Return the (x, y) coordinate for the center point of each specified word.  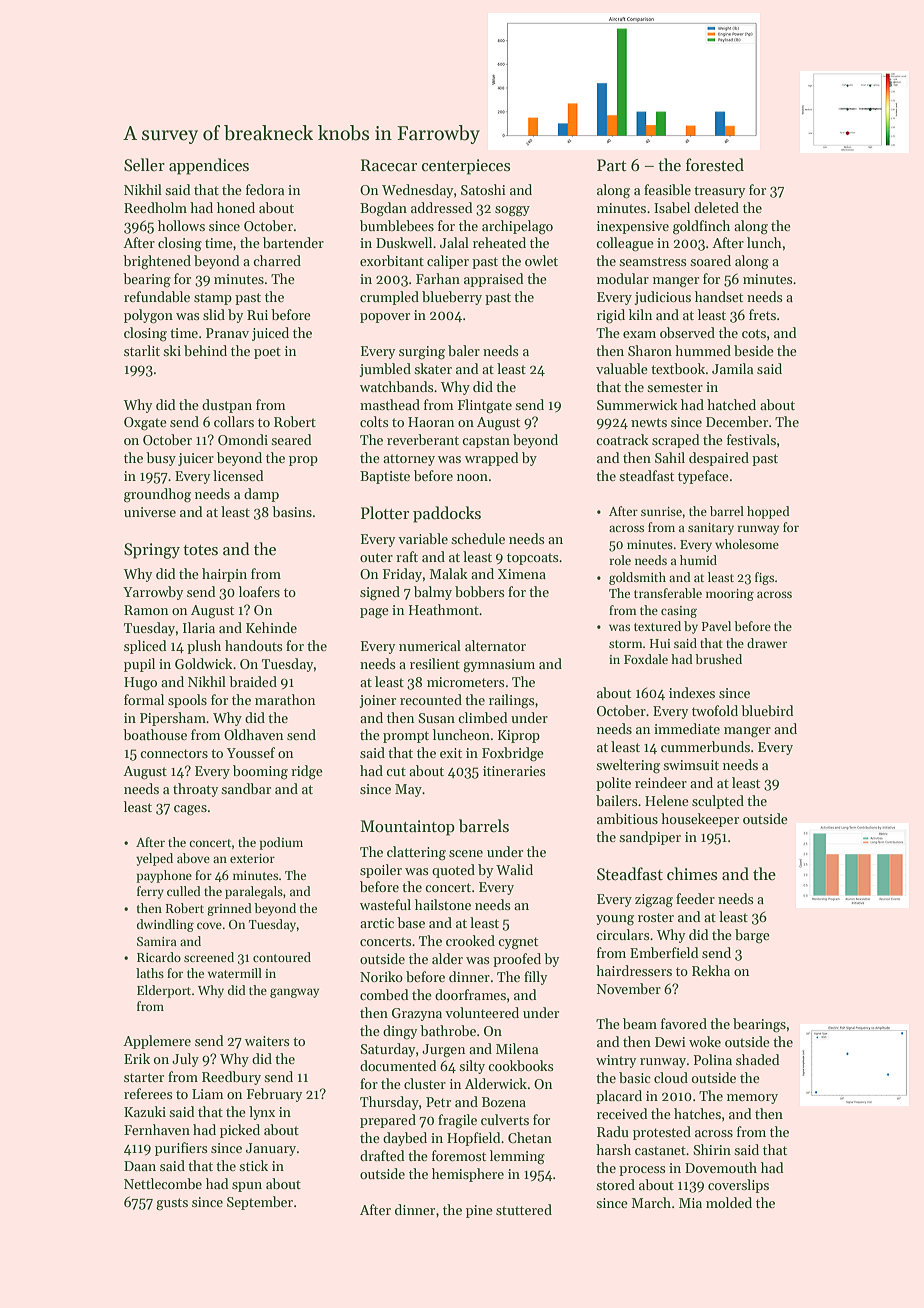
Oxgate (145, 424)
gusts (172, 1204)
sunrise (661, 511)
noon (472, 477)
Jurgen (443, 1051)
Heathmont (444, 609)
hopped (768, 512)
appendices (209, 166)
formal (144, 699)
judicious (662, 298)
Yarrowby (153, 593)
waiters (267, 1041)
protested (662, 1133)
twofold (715, 710)
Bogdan (383, 209)
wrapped (492, 459)
